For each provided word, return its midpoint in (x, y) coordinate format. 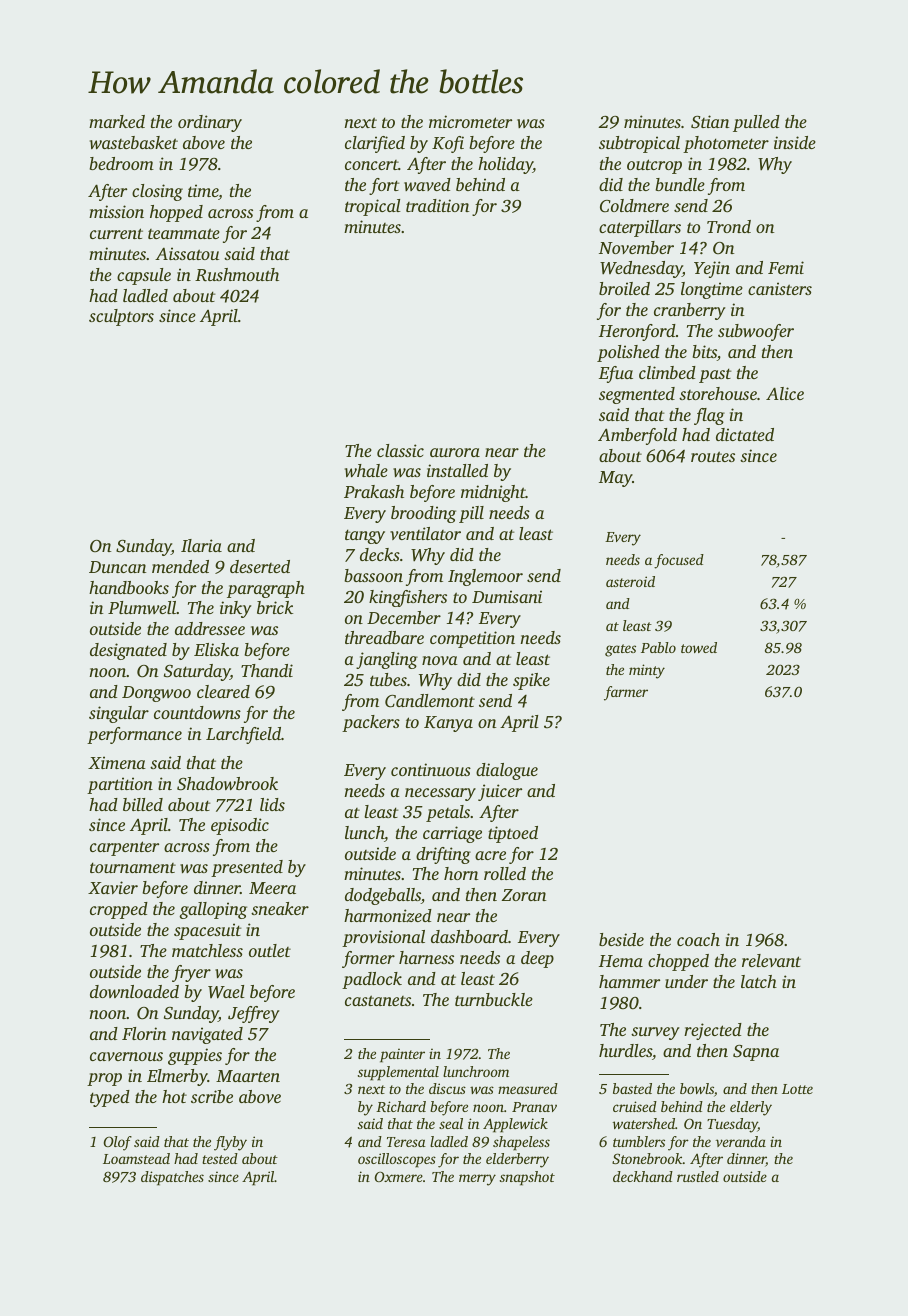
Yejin (712, 269)
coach (698, 939)
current (116, 233)
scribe (212, 1096)
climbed (667, 372)
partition (120, 785)
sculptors (121, 317)
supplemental (398, 1073)
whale (366, 470)
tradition (437, 205)
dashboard (469, 936)
